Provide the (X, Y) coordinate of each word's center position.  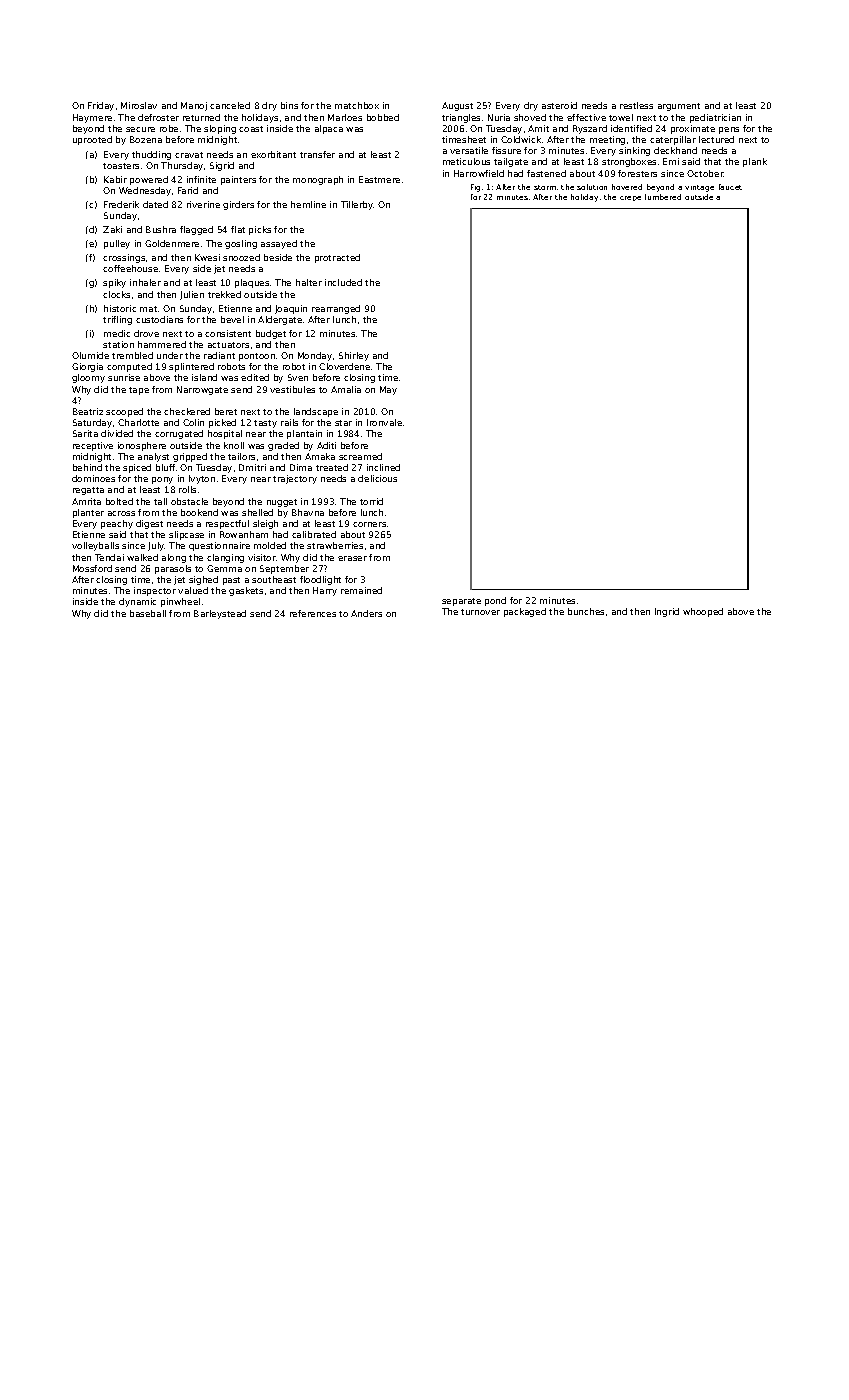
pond (495, 601)
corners (369, 524)
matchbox (357, 105)
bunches (586, 611)
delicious (377, 478)
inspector (155, 591)
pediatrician (715, 118)
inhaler (145, 282)
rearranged (336, 309)
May (388, 390)
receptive (93, 446)
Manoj (194, 106)
